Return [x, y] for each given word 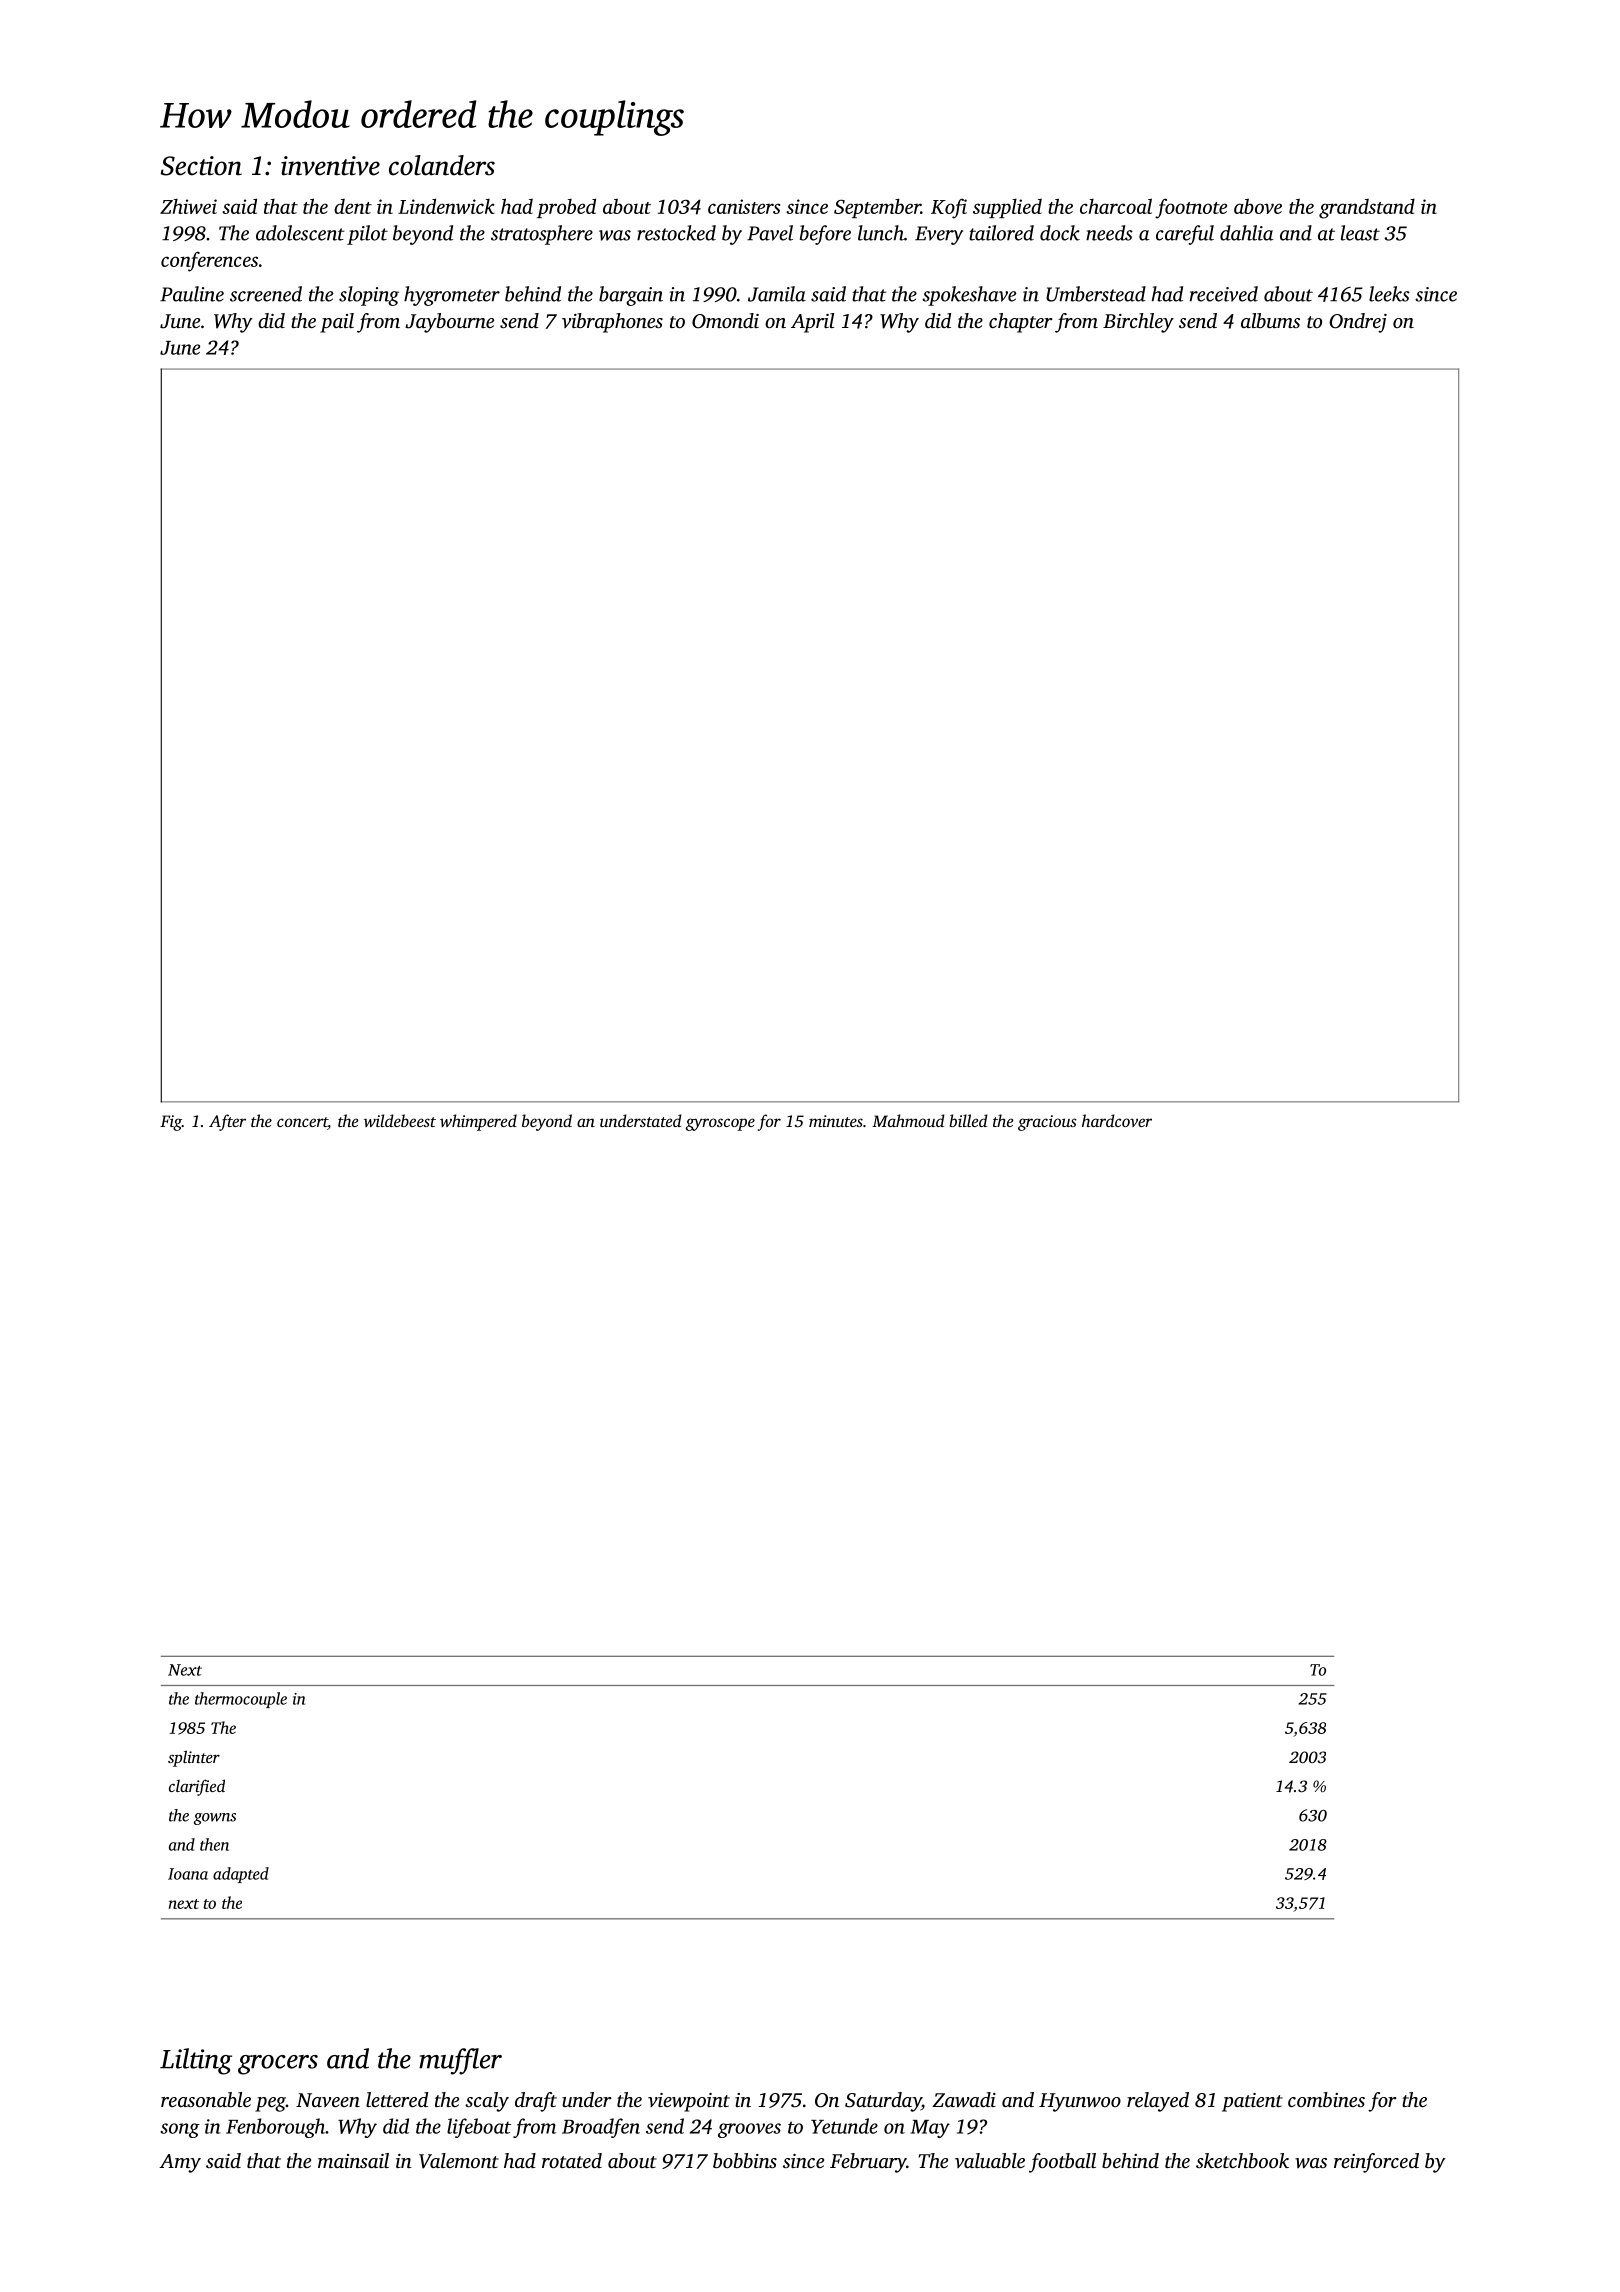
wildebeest [400, 1120]
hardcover [1117, 1120]
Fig [171, 1123]
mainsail [353, 2160]
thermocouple [241, 1700]
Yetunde [844, 2126]
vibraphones [612, 323]
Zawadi [964, 2099]
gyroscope [720, 1124]
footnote [1191, 208]
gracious [1047, 1123]
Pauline [192, 294]
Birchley [1138, 323]
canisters [744, 206]
